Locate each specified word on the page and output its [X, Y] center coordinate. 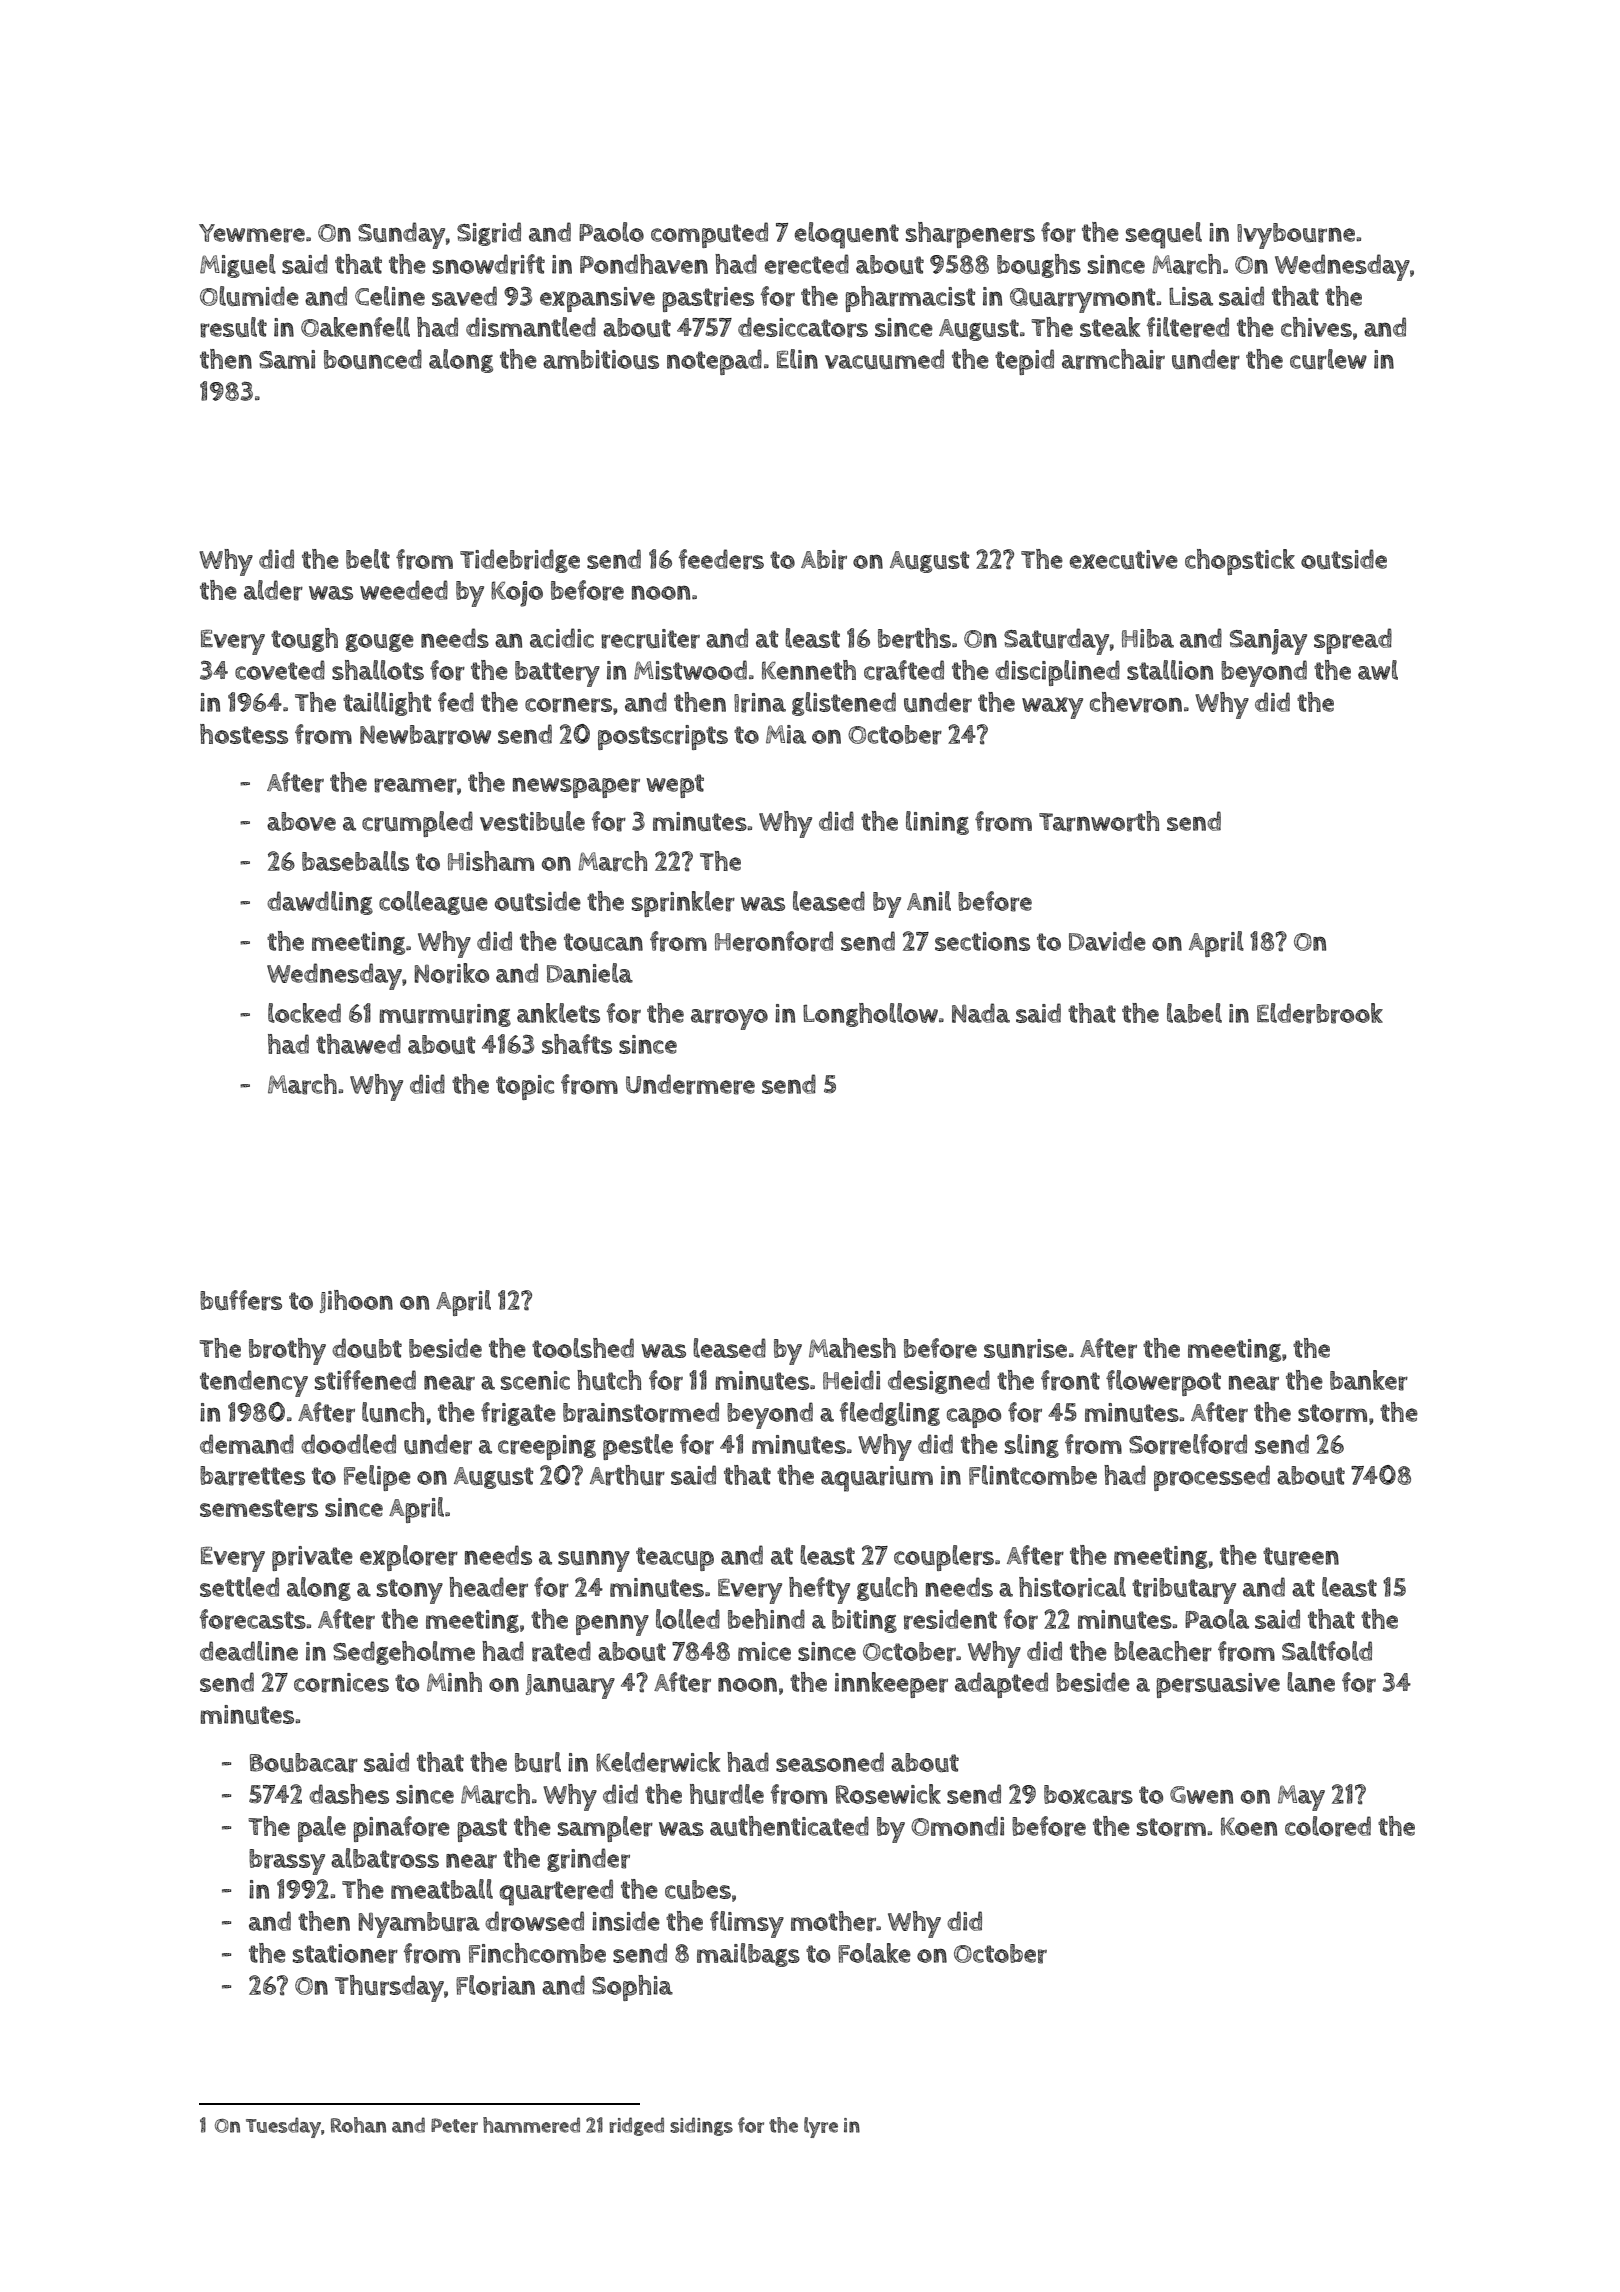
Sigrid [489, 234]
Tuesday [283, 2127]
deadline [249, 1651]
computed [709, 235]
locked [304, 1013]
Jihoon [356, 1301]
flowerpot [1163, 1383]
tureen [1301, 1556]
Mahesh [852, 1348]
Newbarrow [425, 735]
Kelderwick [658, 1762]
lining [937, 823]
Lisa [1191, 296]
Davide [1107, 941]
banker [1369, 1380]
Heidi [851, 1380]
